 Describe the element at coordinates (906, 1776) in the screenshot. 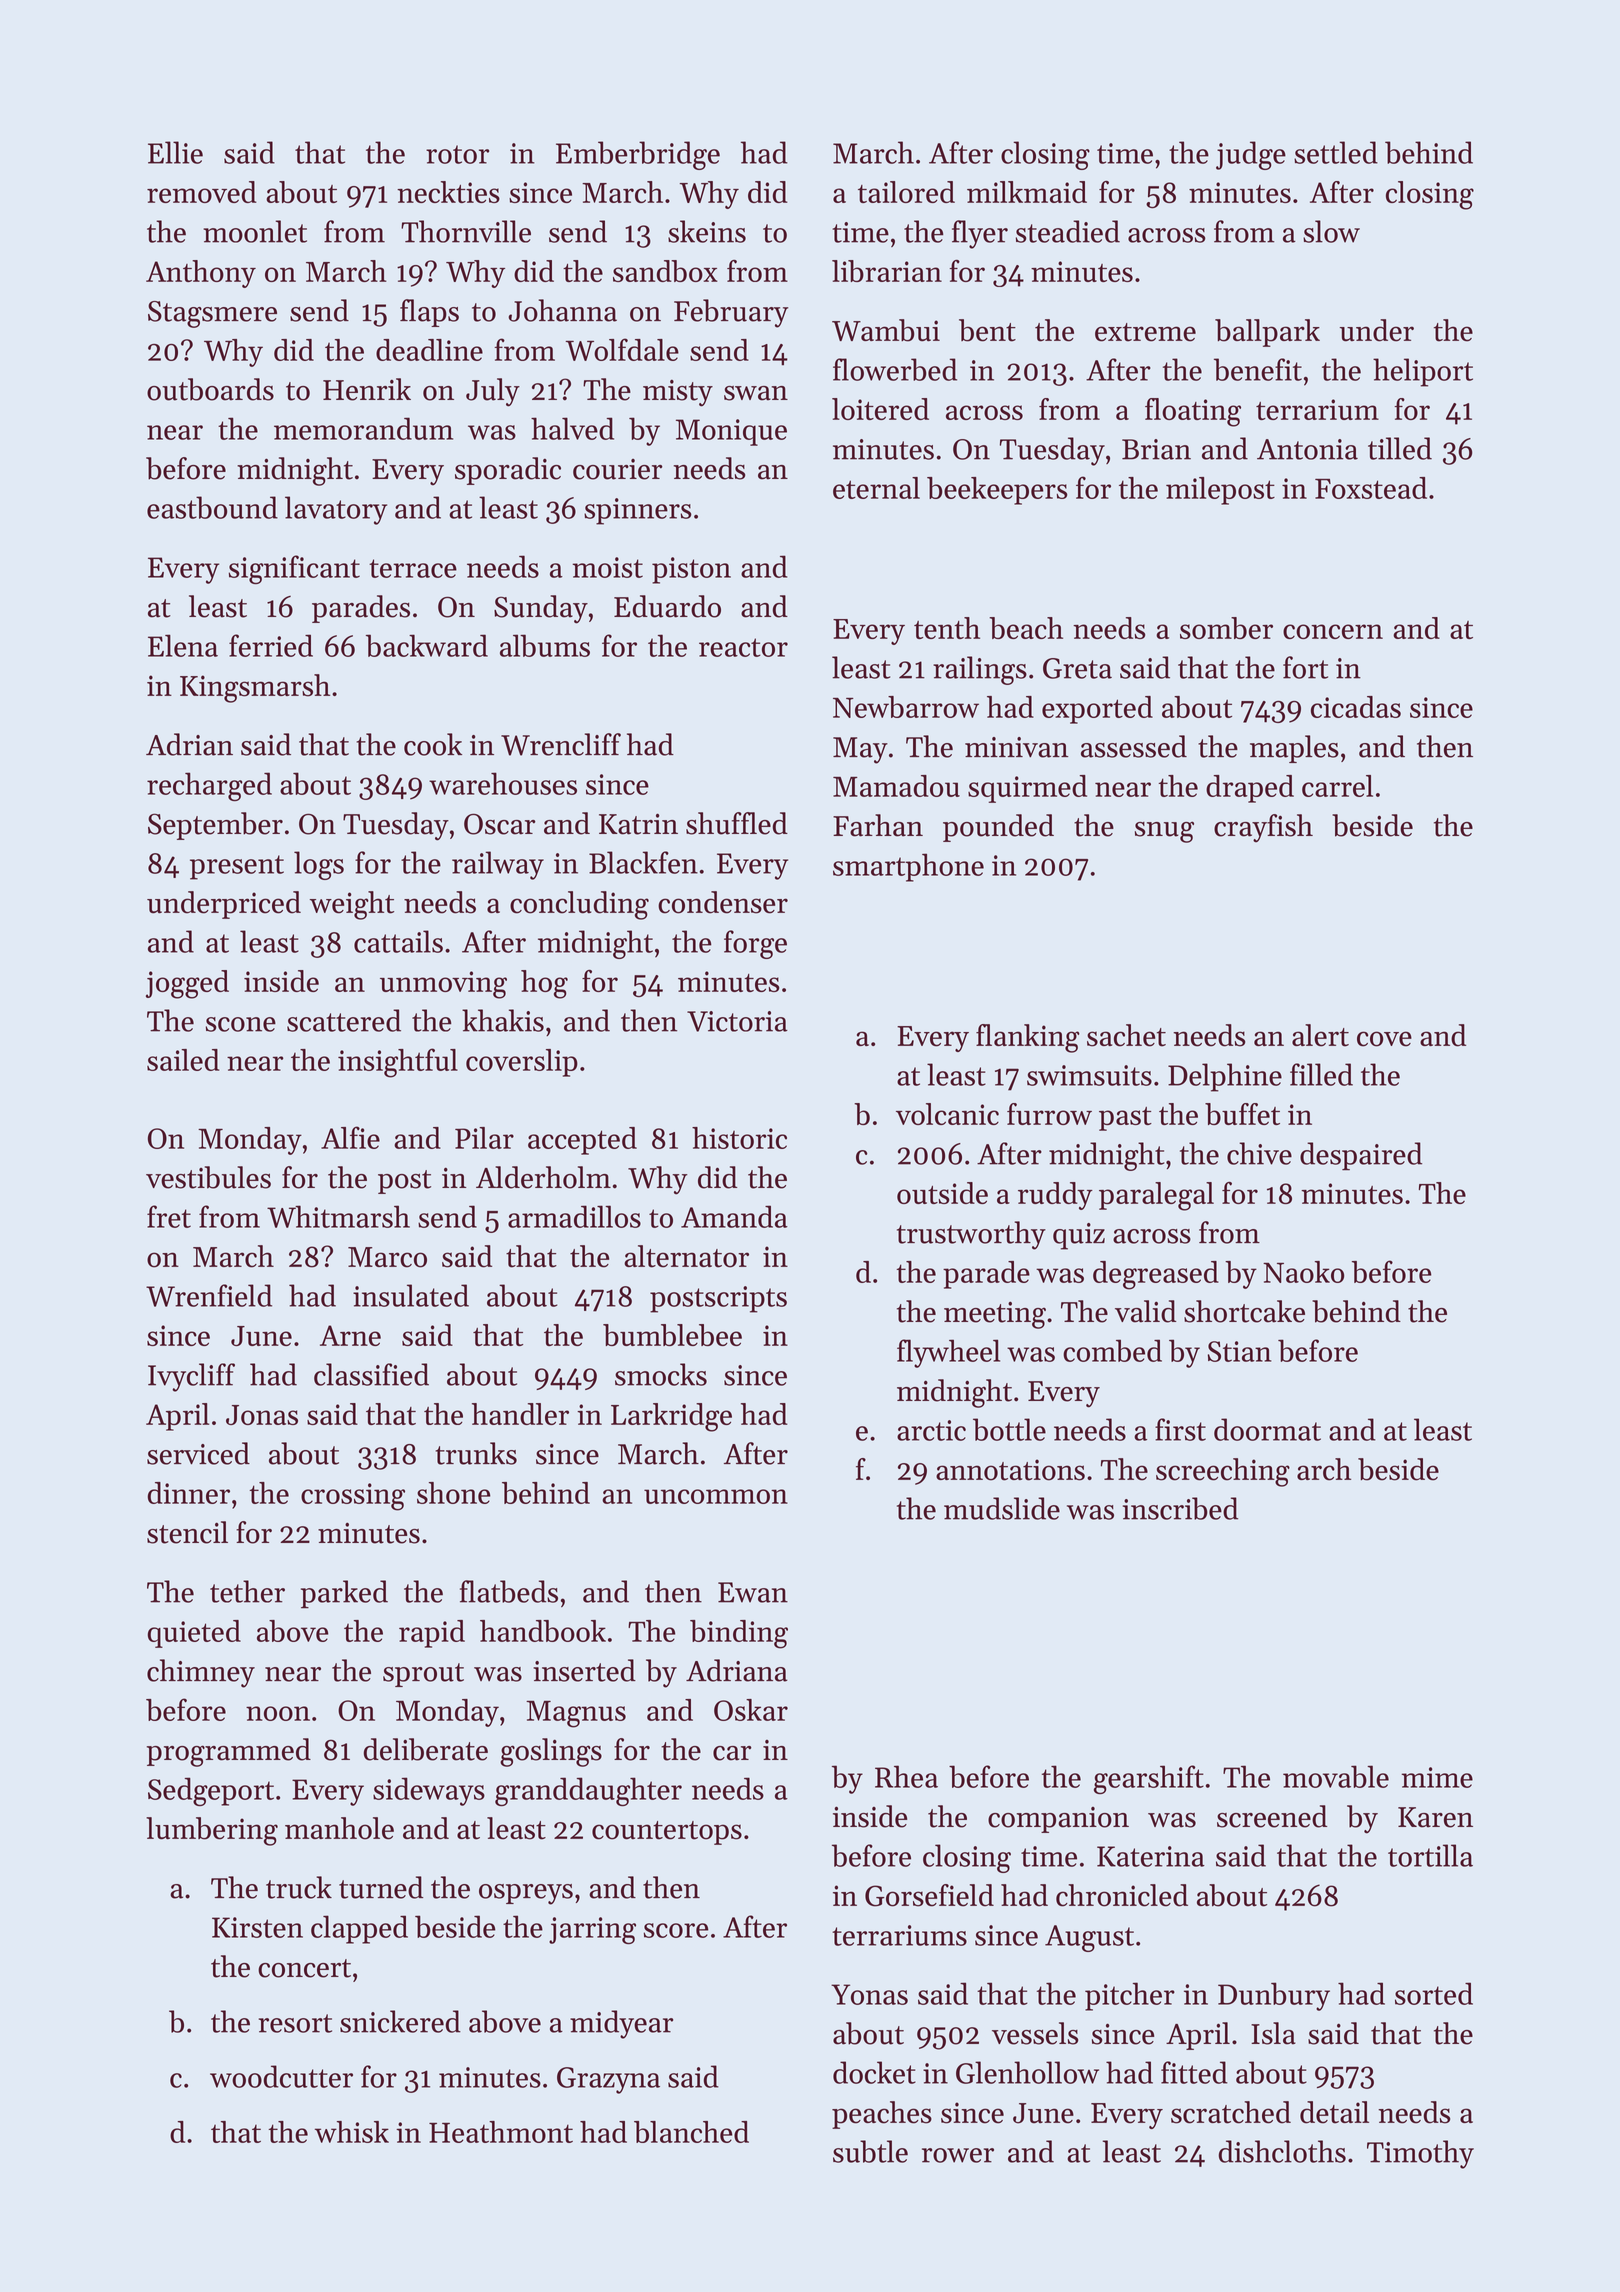

I see `Rhea` at that location.
